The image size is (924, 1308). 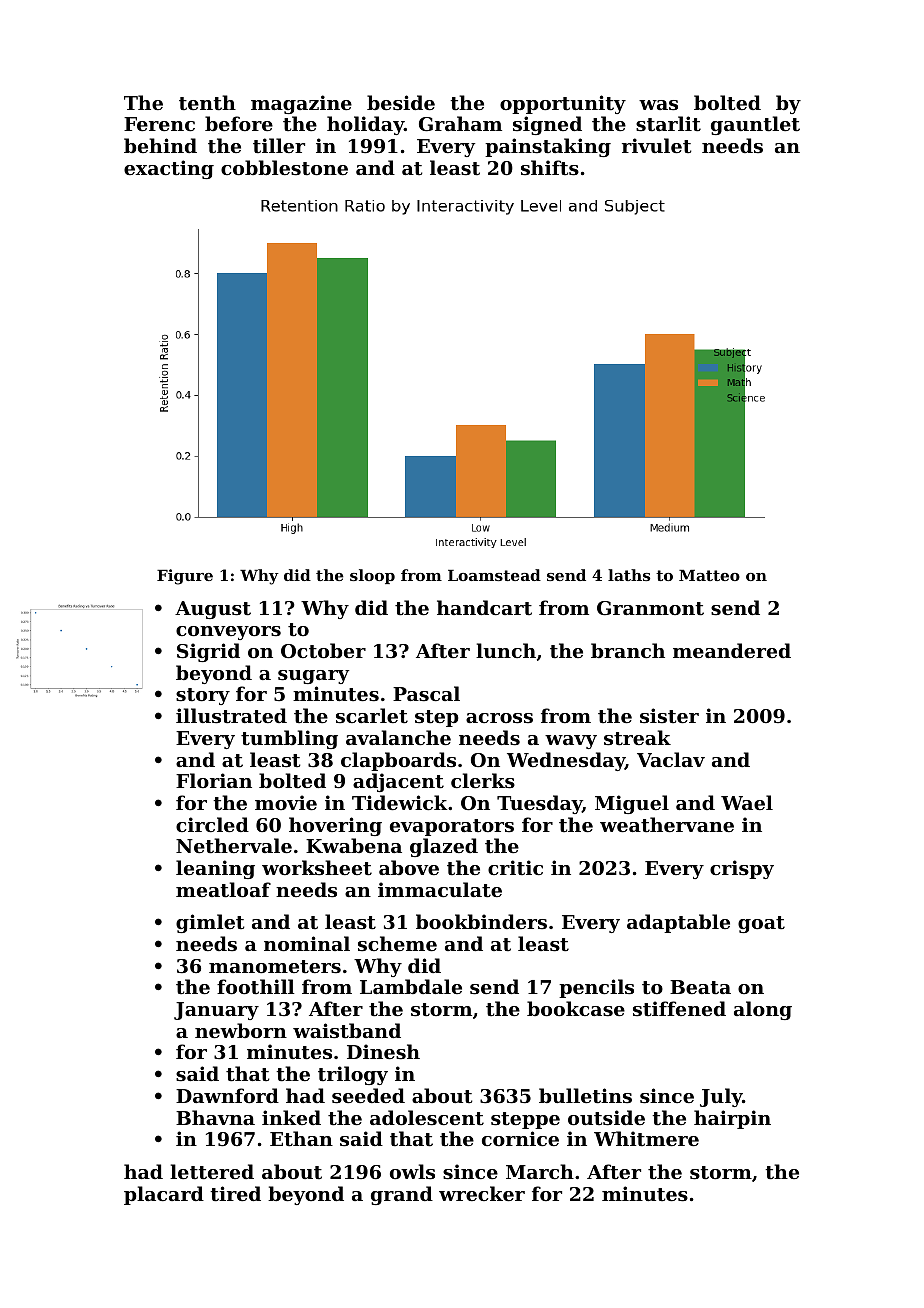 I want to click on opportunity, so click(x=563, y=104).
